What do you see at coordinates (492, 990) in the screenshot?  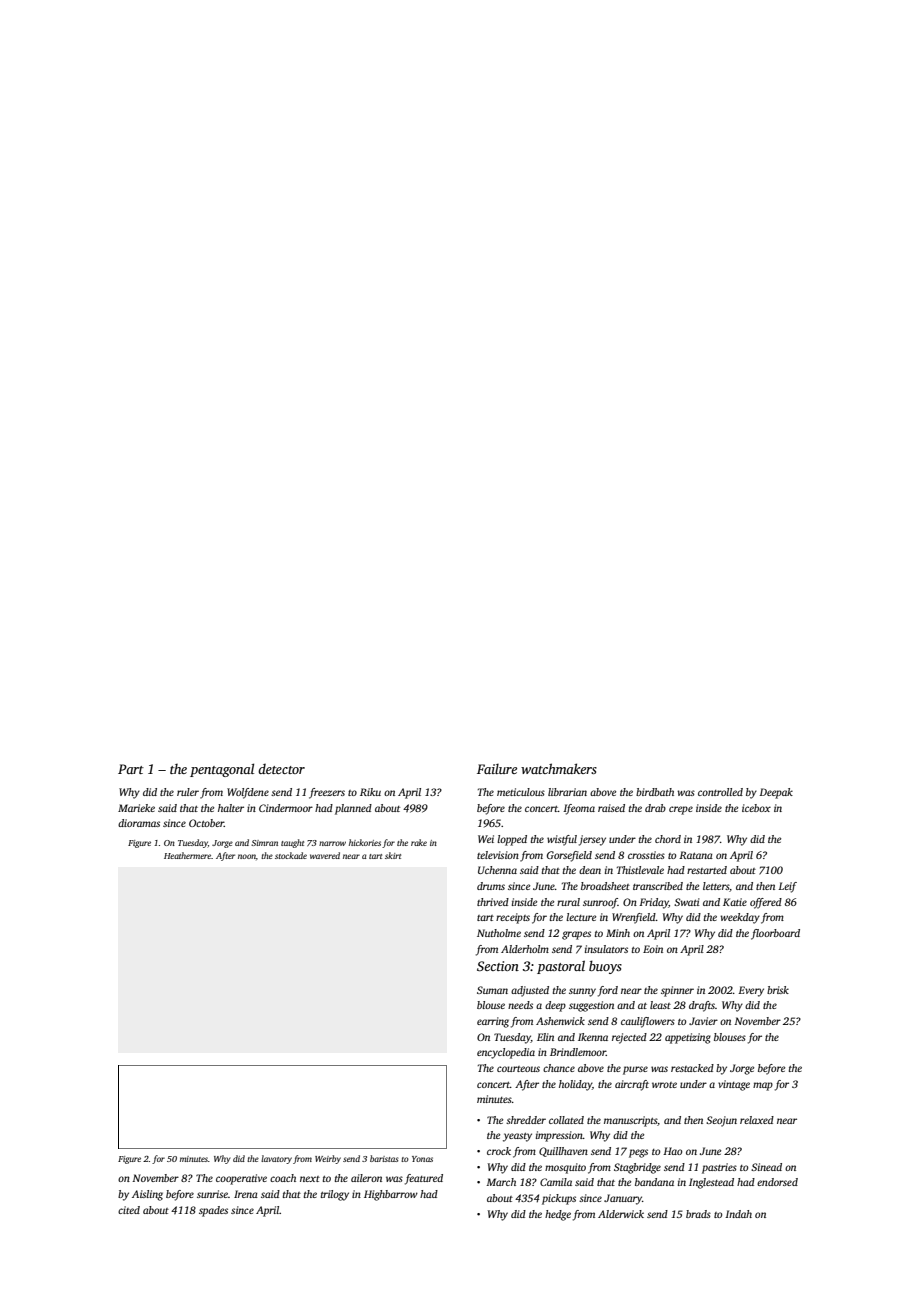 I see `Suman` at bounding box center [492, 990].
